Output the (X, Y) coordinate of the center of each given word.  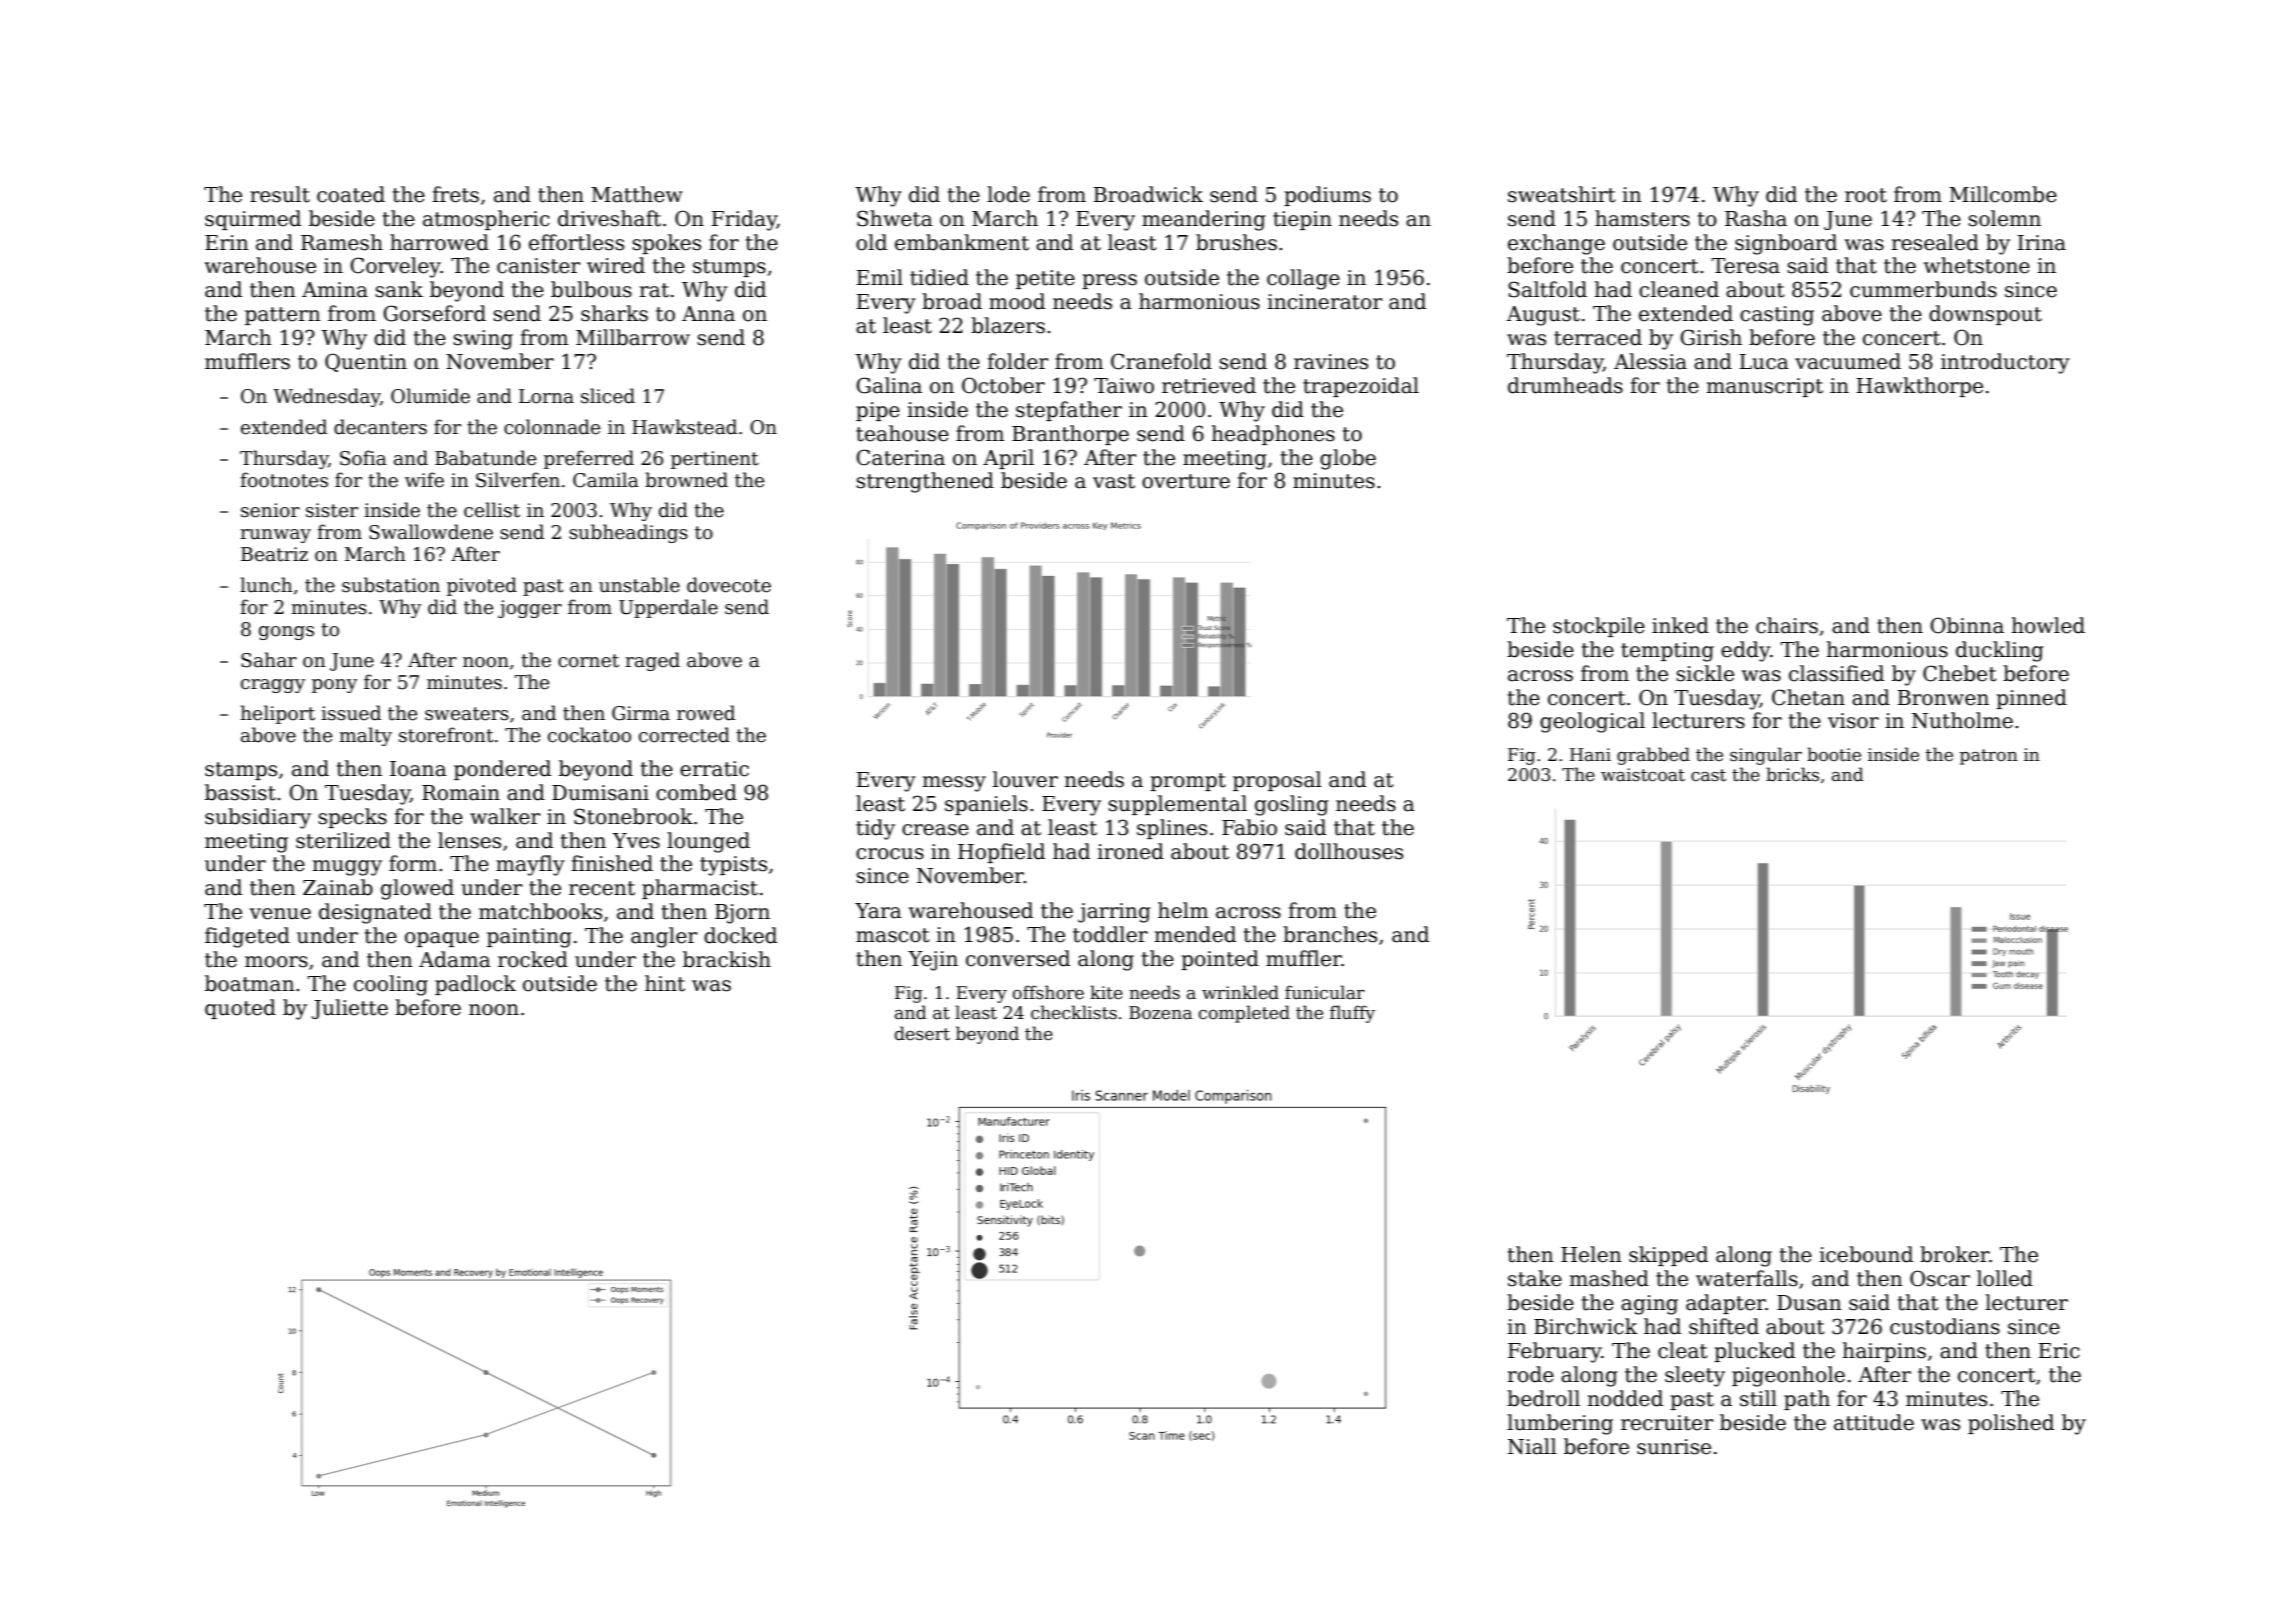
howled (2048, 625)
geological (1592, 722)
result (280, 194)
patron (1989, 757)
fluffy (1352, 1014)
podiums (1327, 196)
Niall (1532, 1446)
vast (1114, 481)
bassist (240, 792)
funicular (1325, 992)
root (1866, 195)
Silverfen (518, 480)
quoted (240, 1009)
